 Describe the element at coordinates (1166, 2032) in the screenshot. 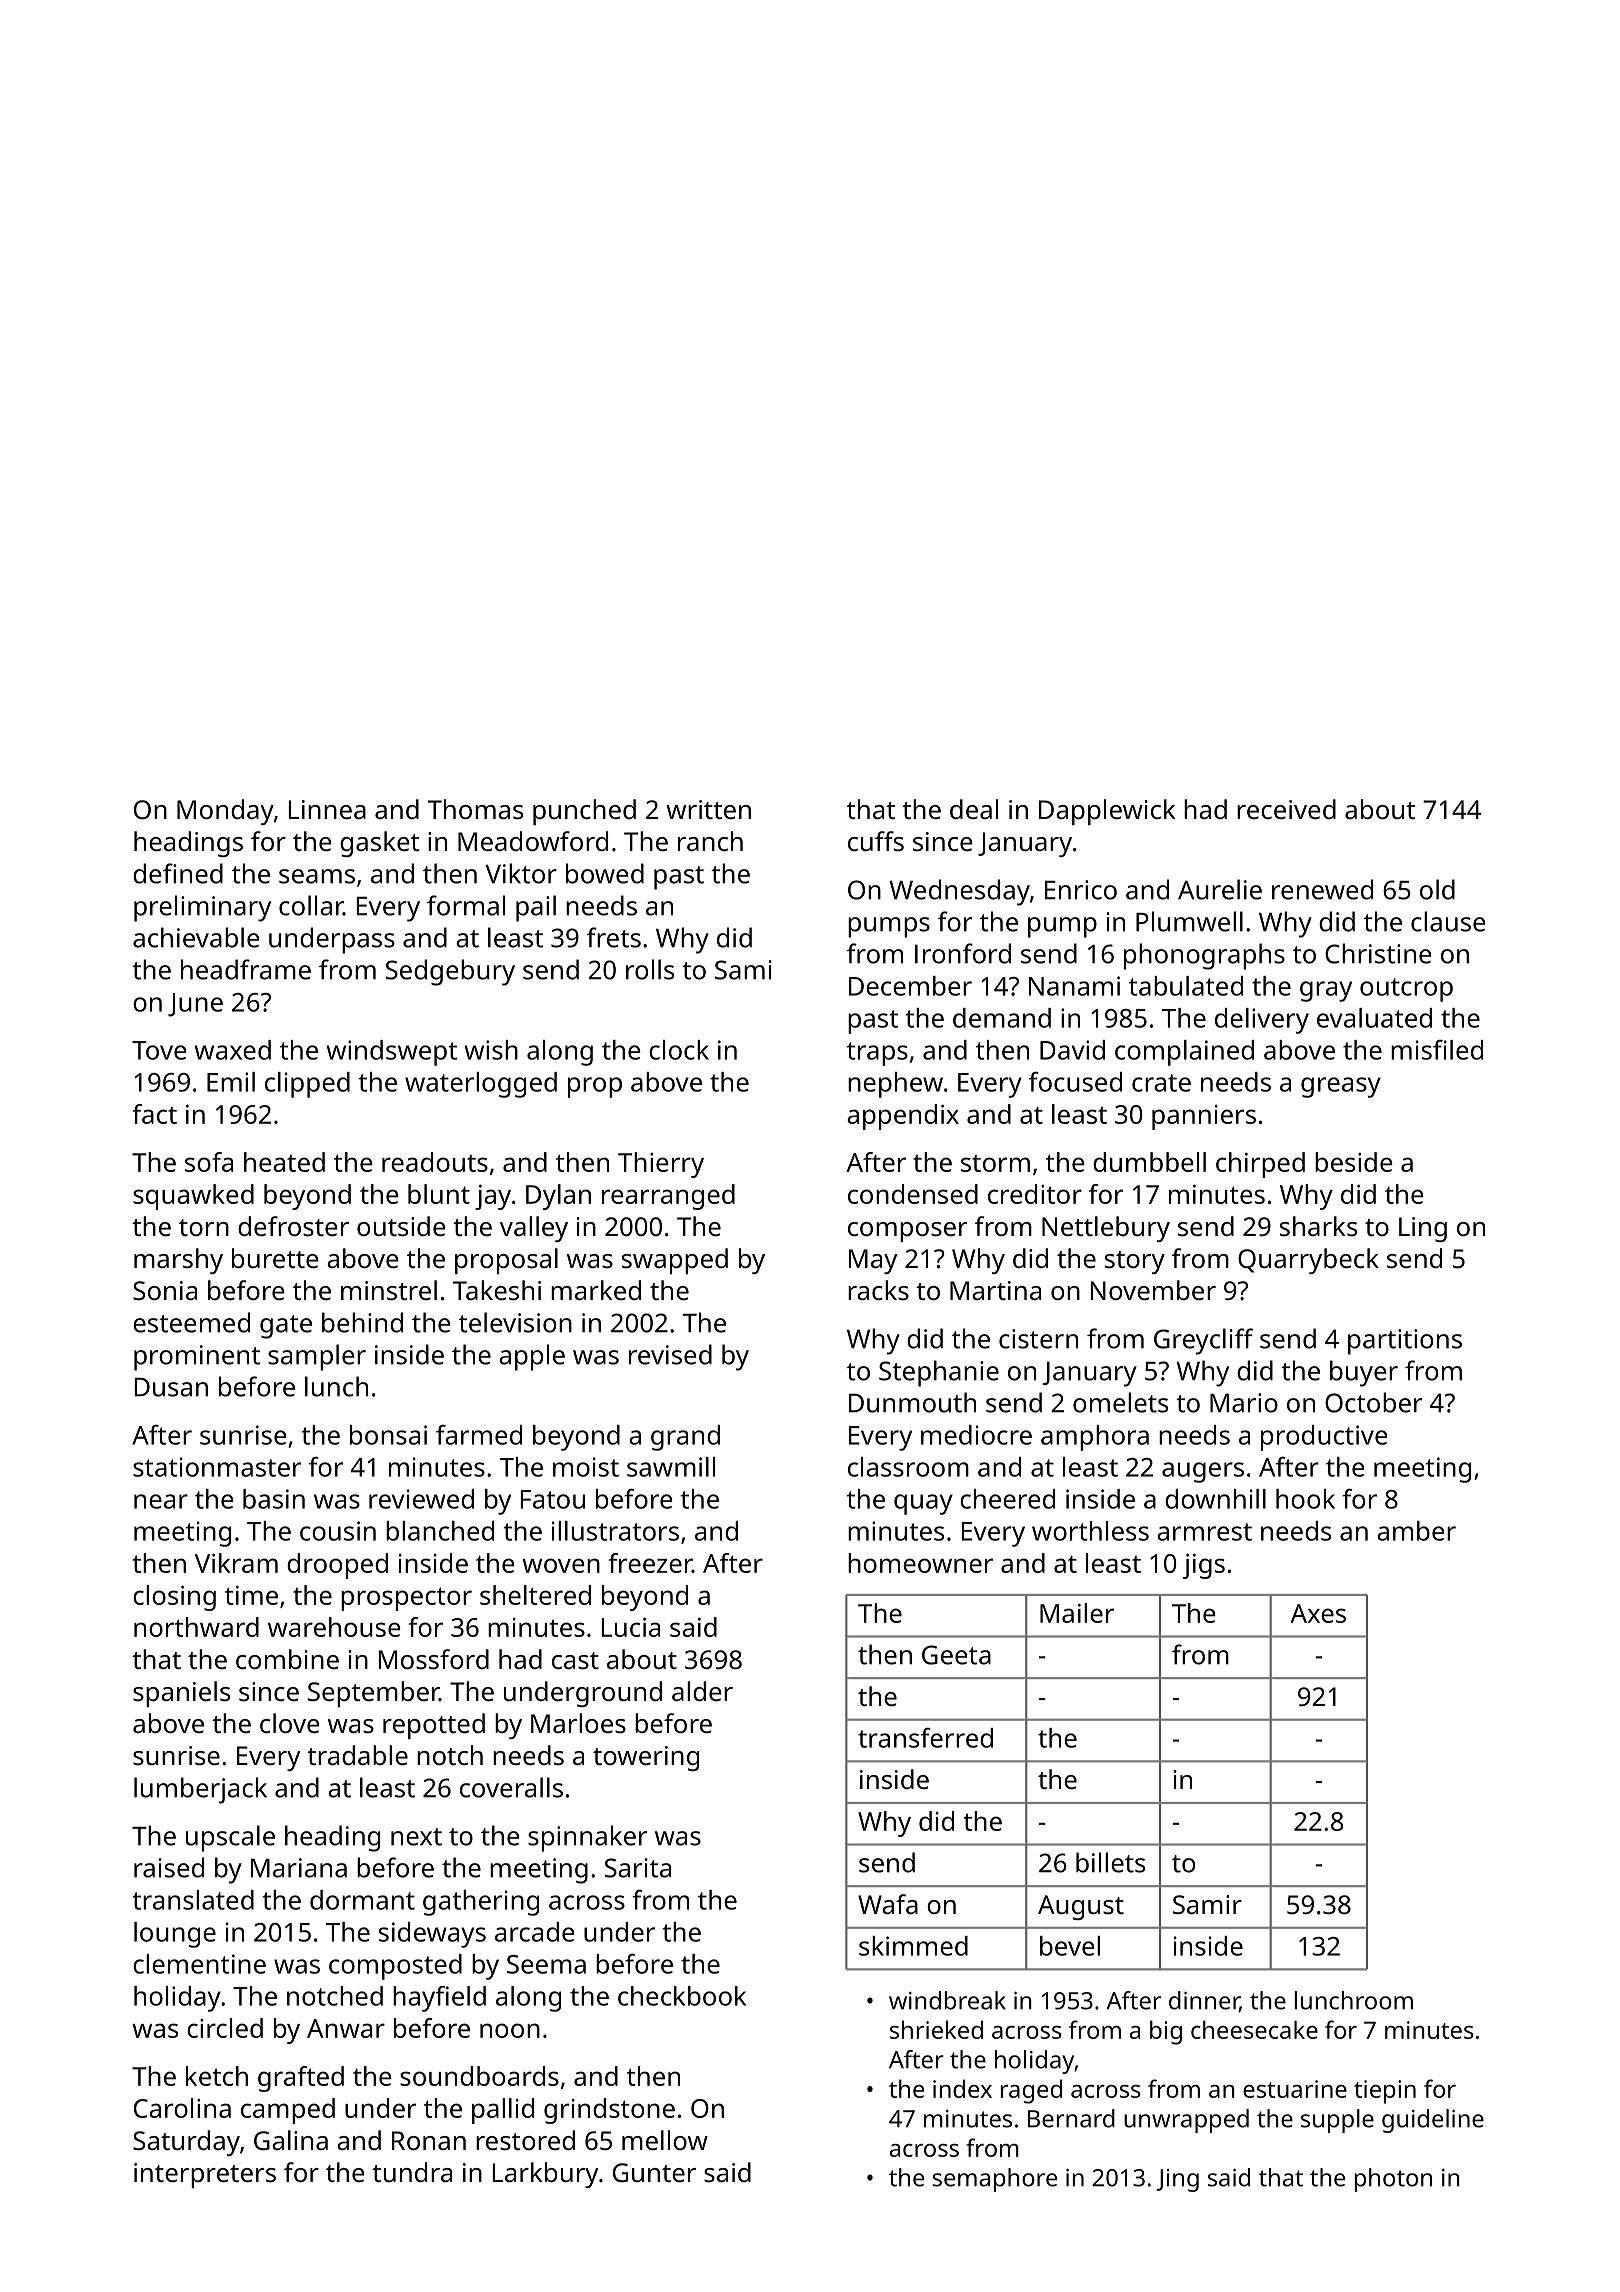

I see `big` at that location.
